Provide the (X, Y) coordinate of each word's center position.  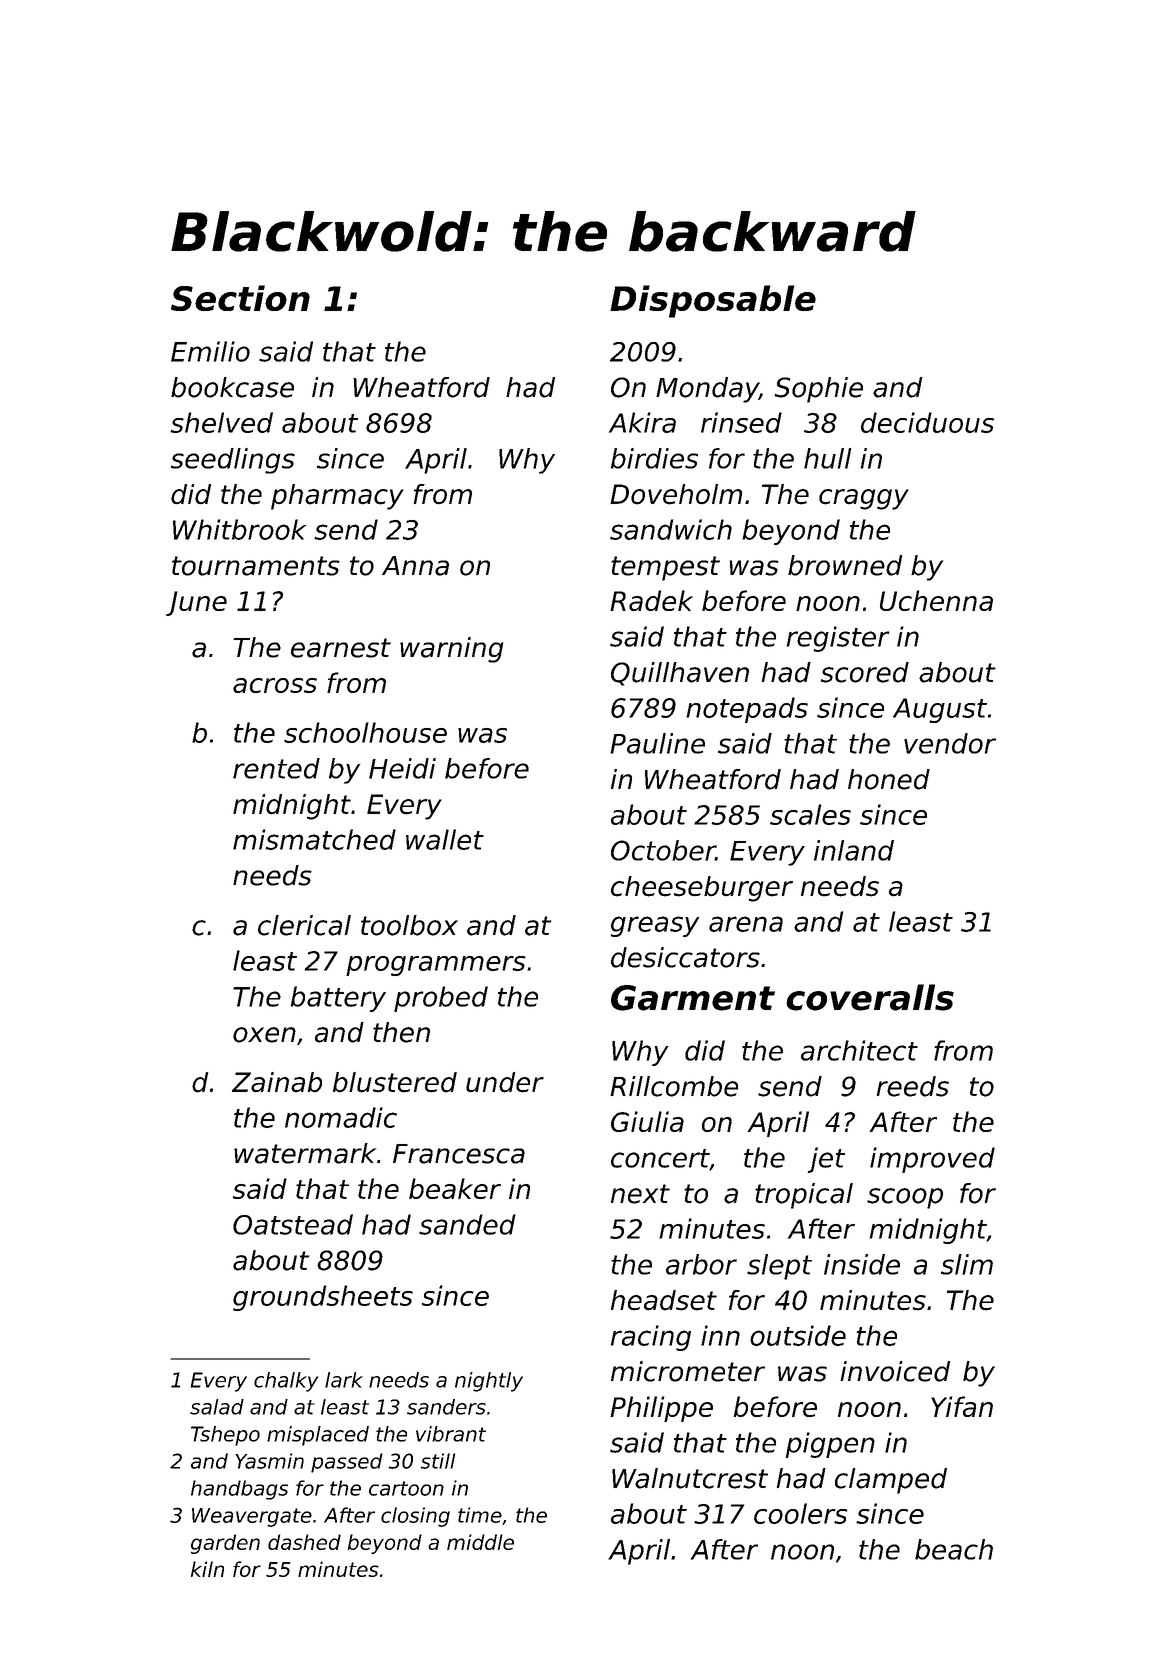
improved (932, 1160)
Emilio (210, 351)
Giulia (647, 1121)
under (505, 1082)
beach (954, 1549)
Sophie (818, 390)
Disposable (713, 301)
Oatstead (293, 1224)
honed (889, 779)
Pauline (657, 743)
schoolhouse (365, 732)
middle (480, 1542)
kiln (207, 1569)
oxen (264, 1035)
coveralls (870, 997)
